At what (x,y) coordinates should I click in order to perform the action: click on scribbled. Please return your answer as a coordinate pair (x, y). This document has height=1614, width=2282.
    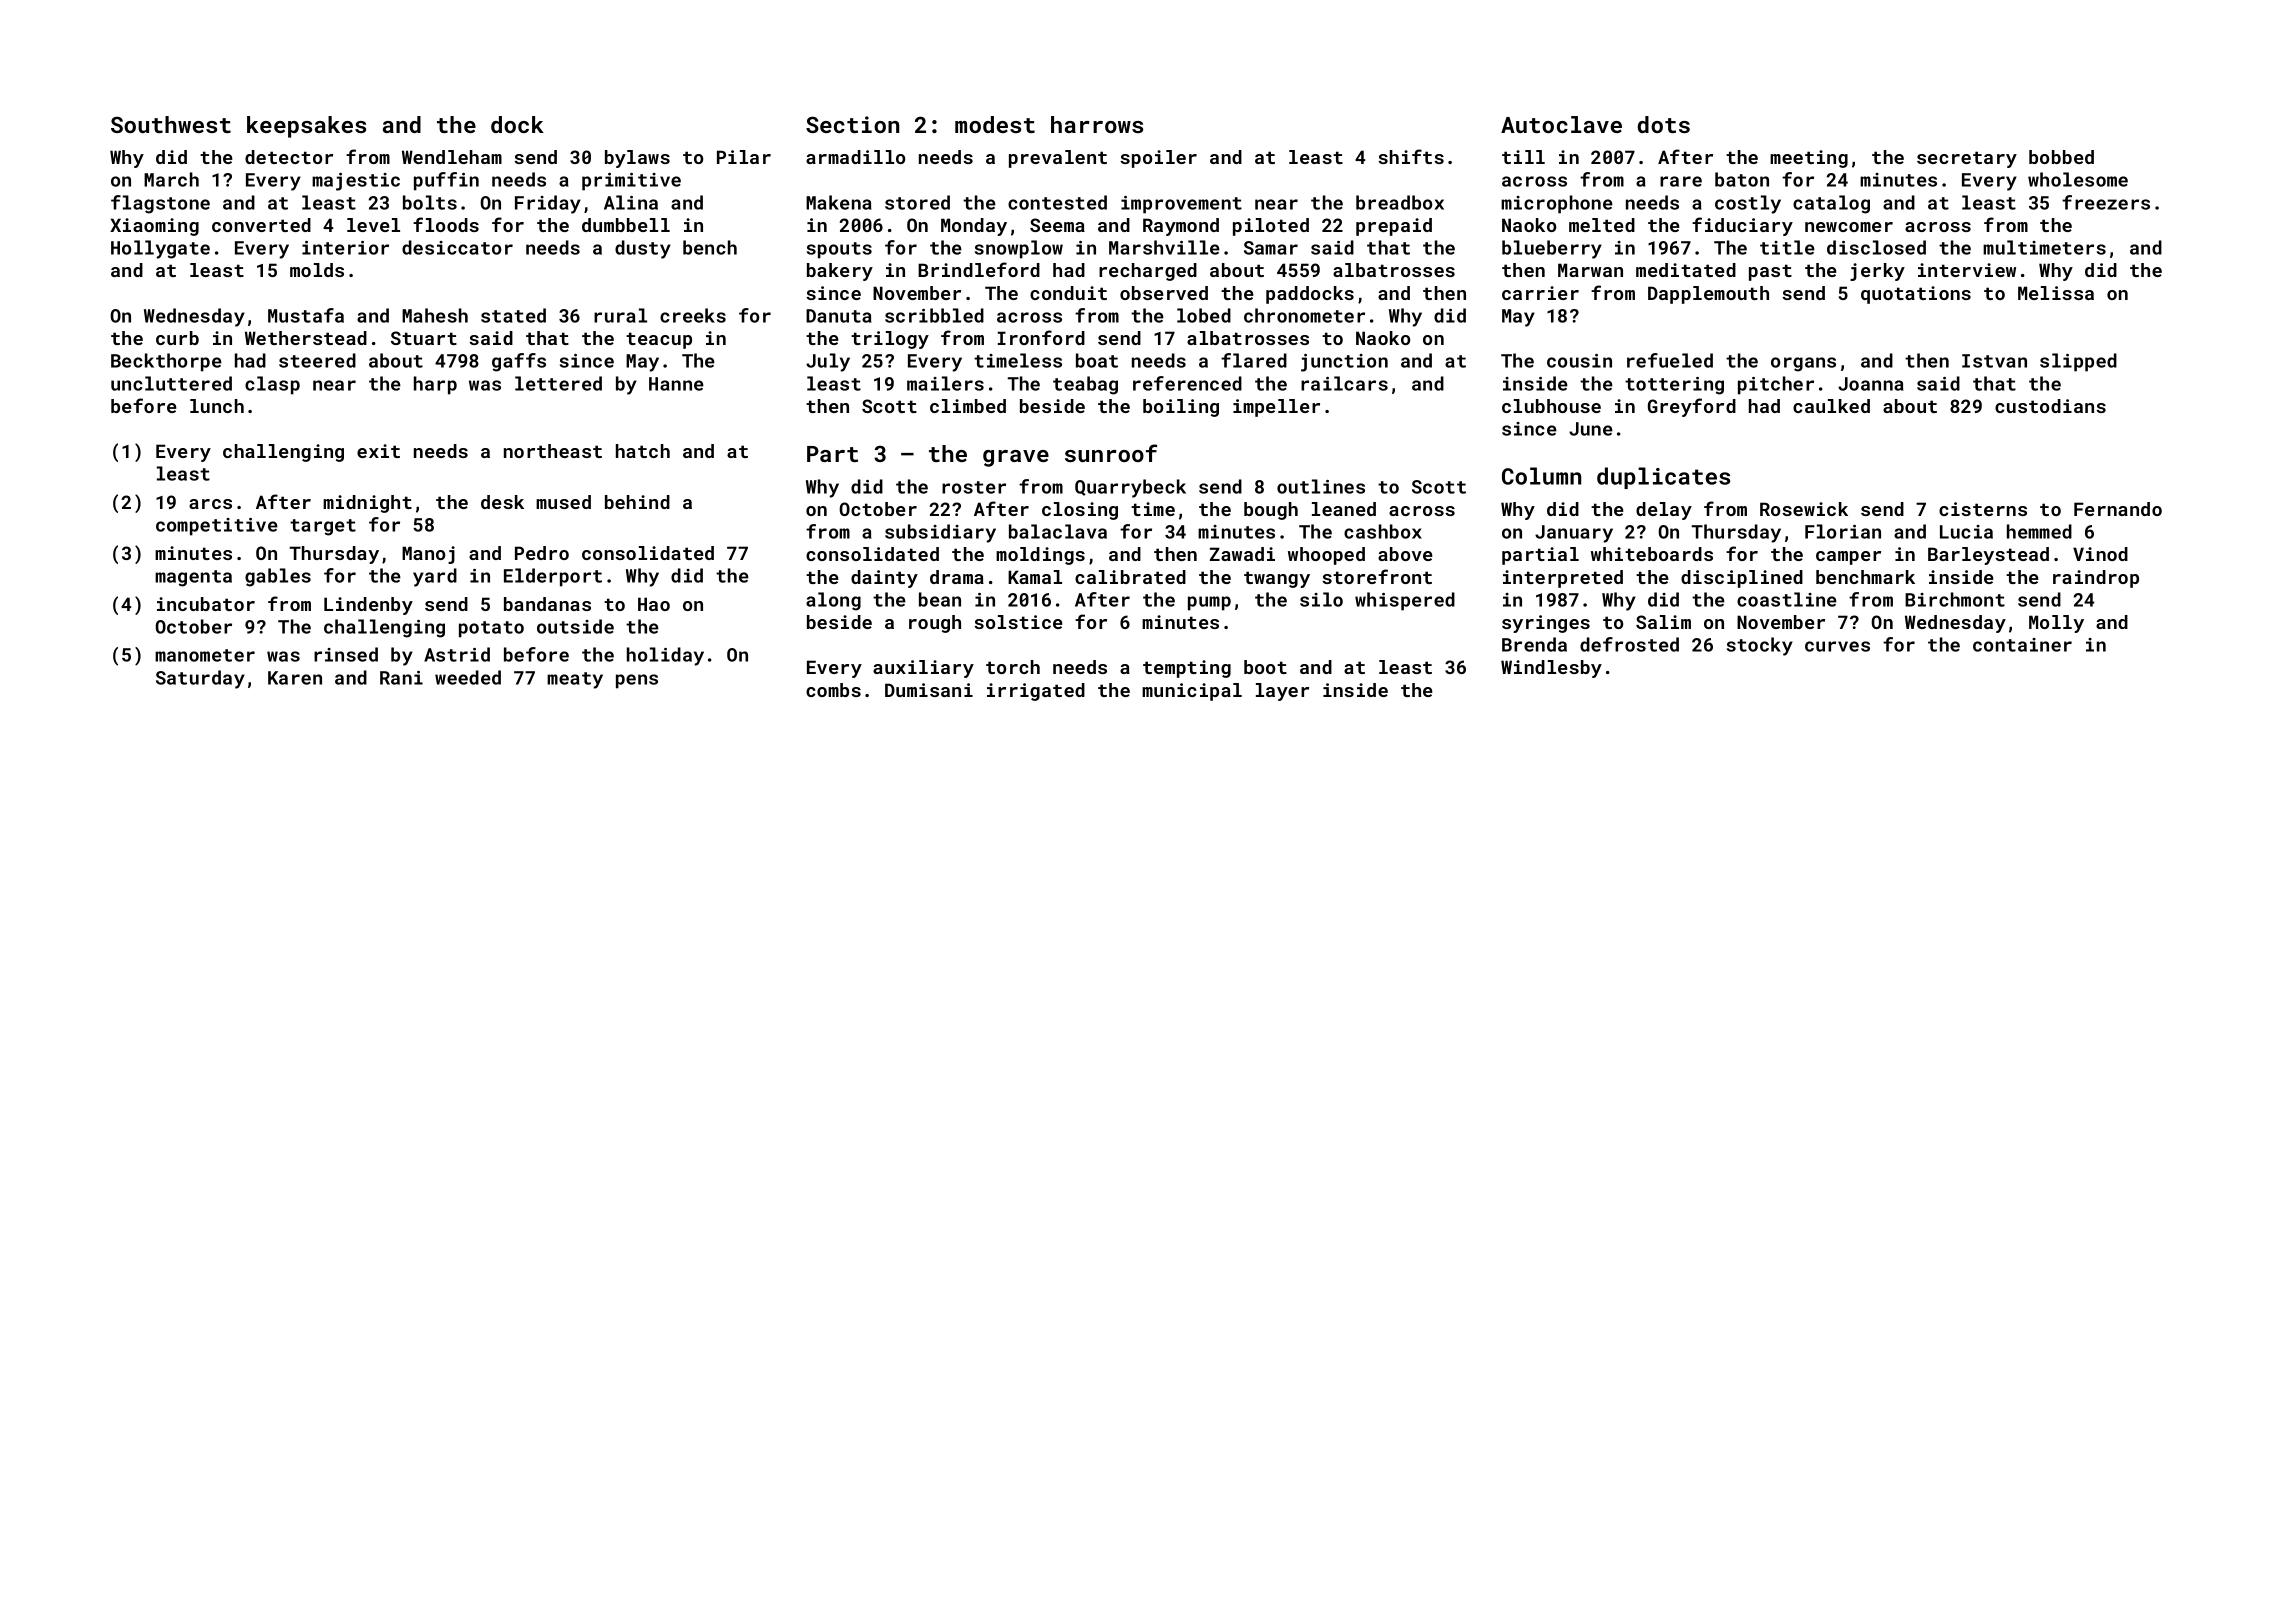
    Looking at the image, I should click on (934, 315).
